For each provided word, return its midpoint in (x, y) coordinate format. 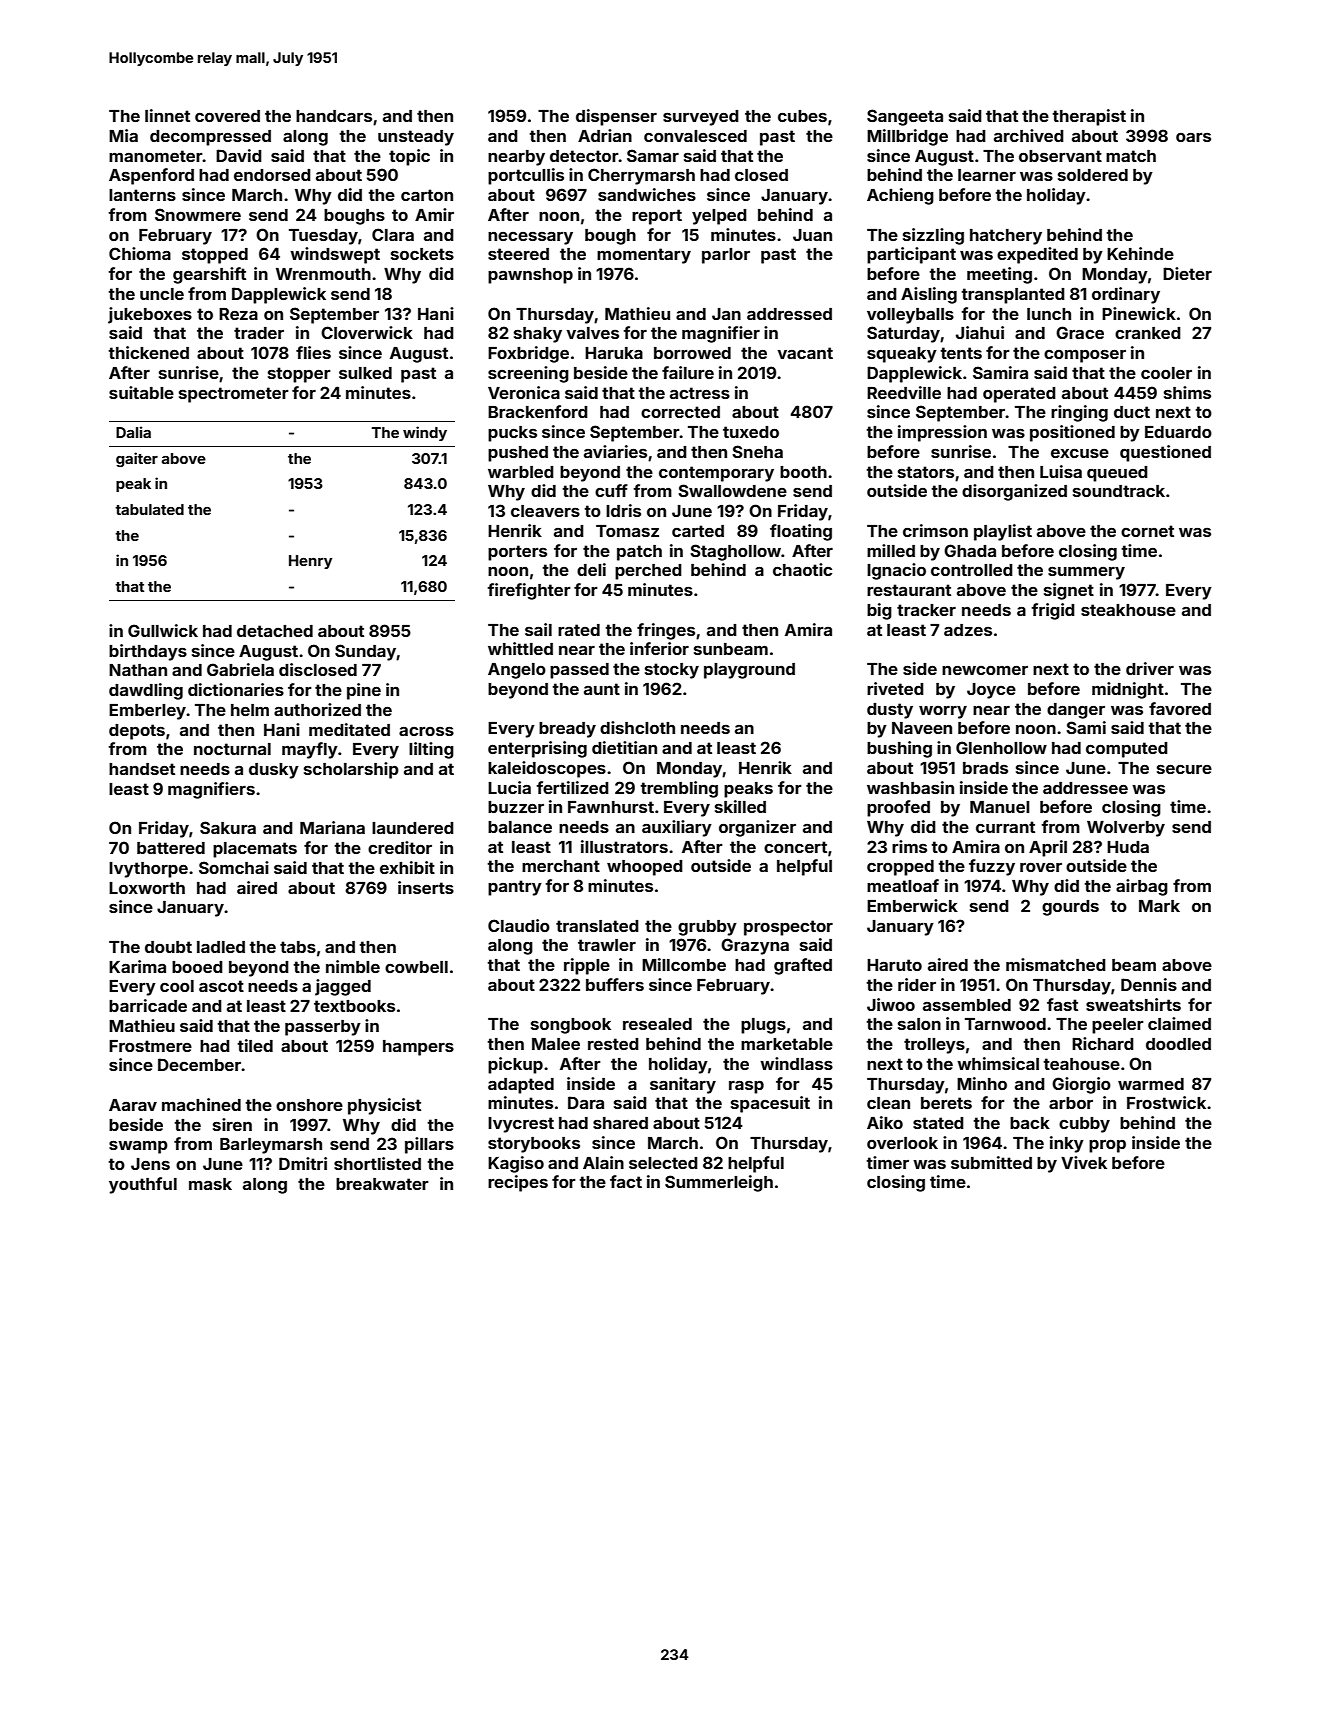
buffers (615, 984)
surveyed (701, 118)
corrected (680, 412)
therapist (1089, 117)
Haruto (894, 965)
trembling (679, 789)
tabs (298, 947)
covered (227, 116)
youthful (143, 1185)
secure (1184, 769)
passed (579, 671)
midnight (1128, 690)
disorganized (1014, 492)
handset (142, 769)
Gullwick (163, 630)
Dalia (133, 432)
